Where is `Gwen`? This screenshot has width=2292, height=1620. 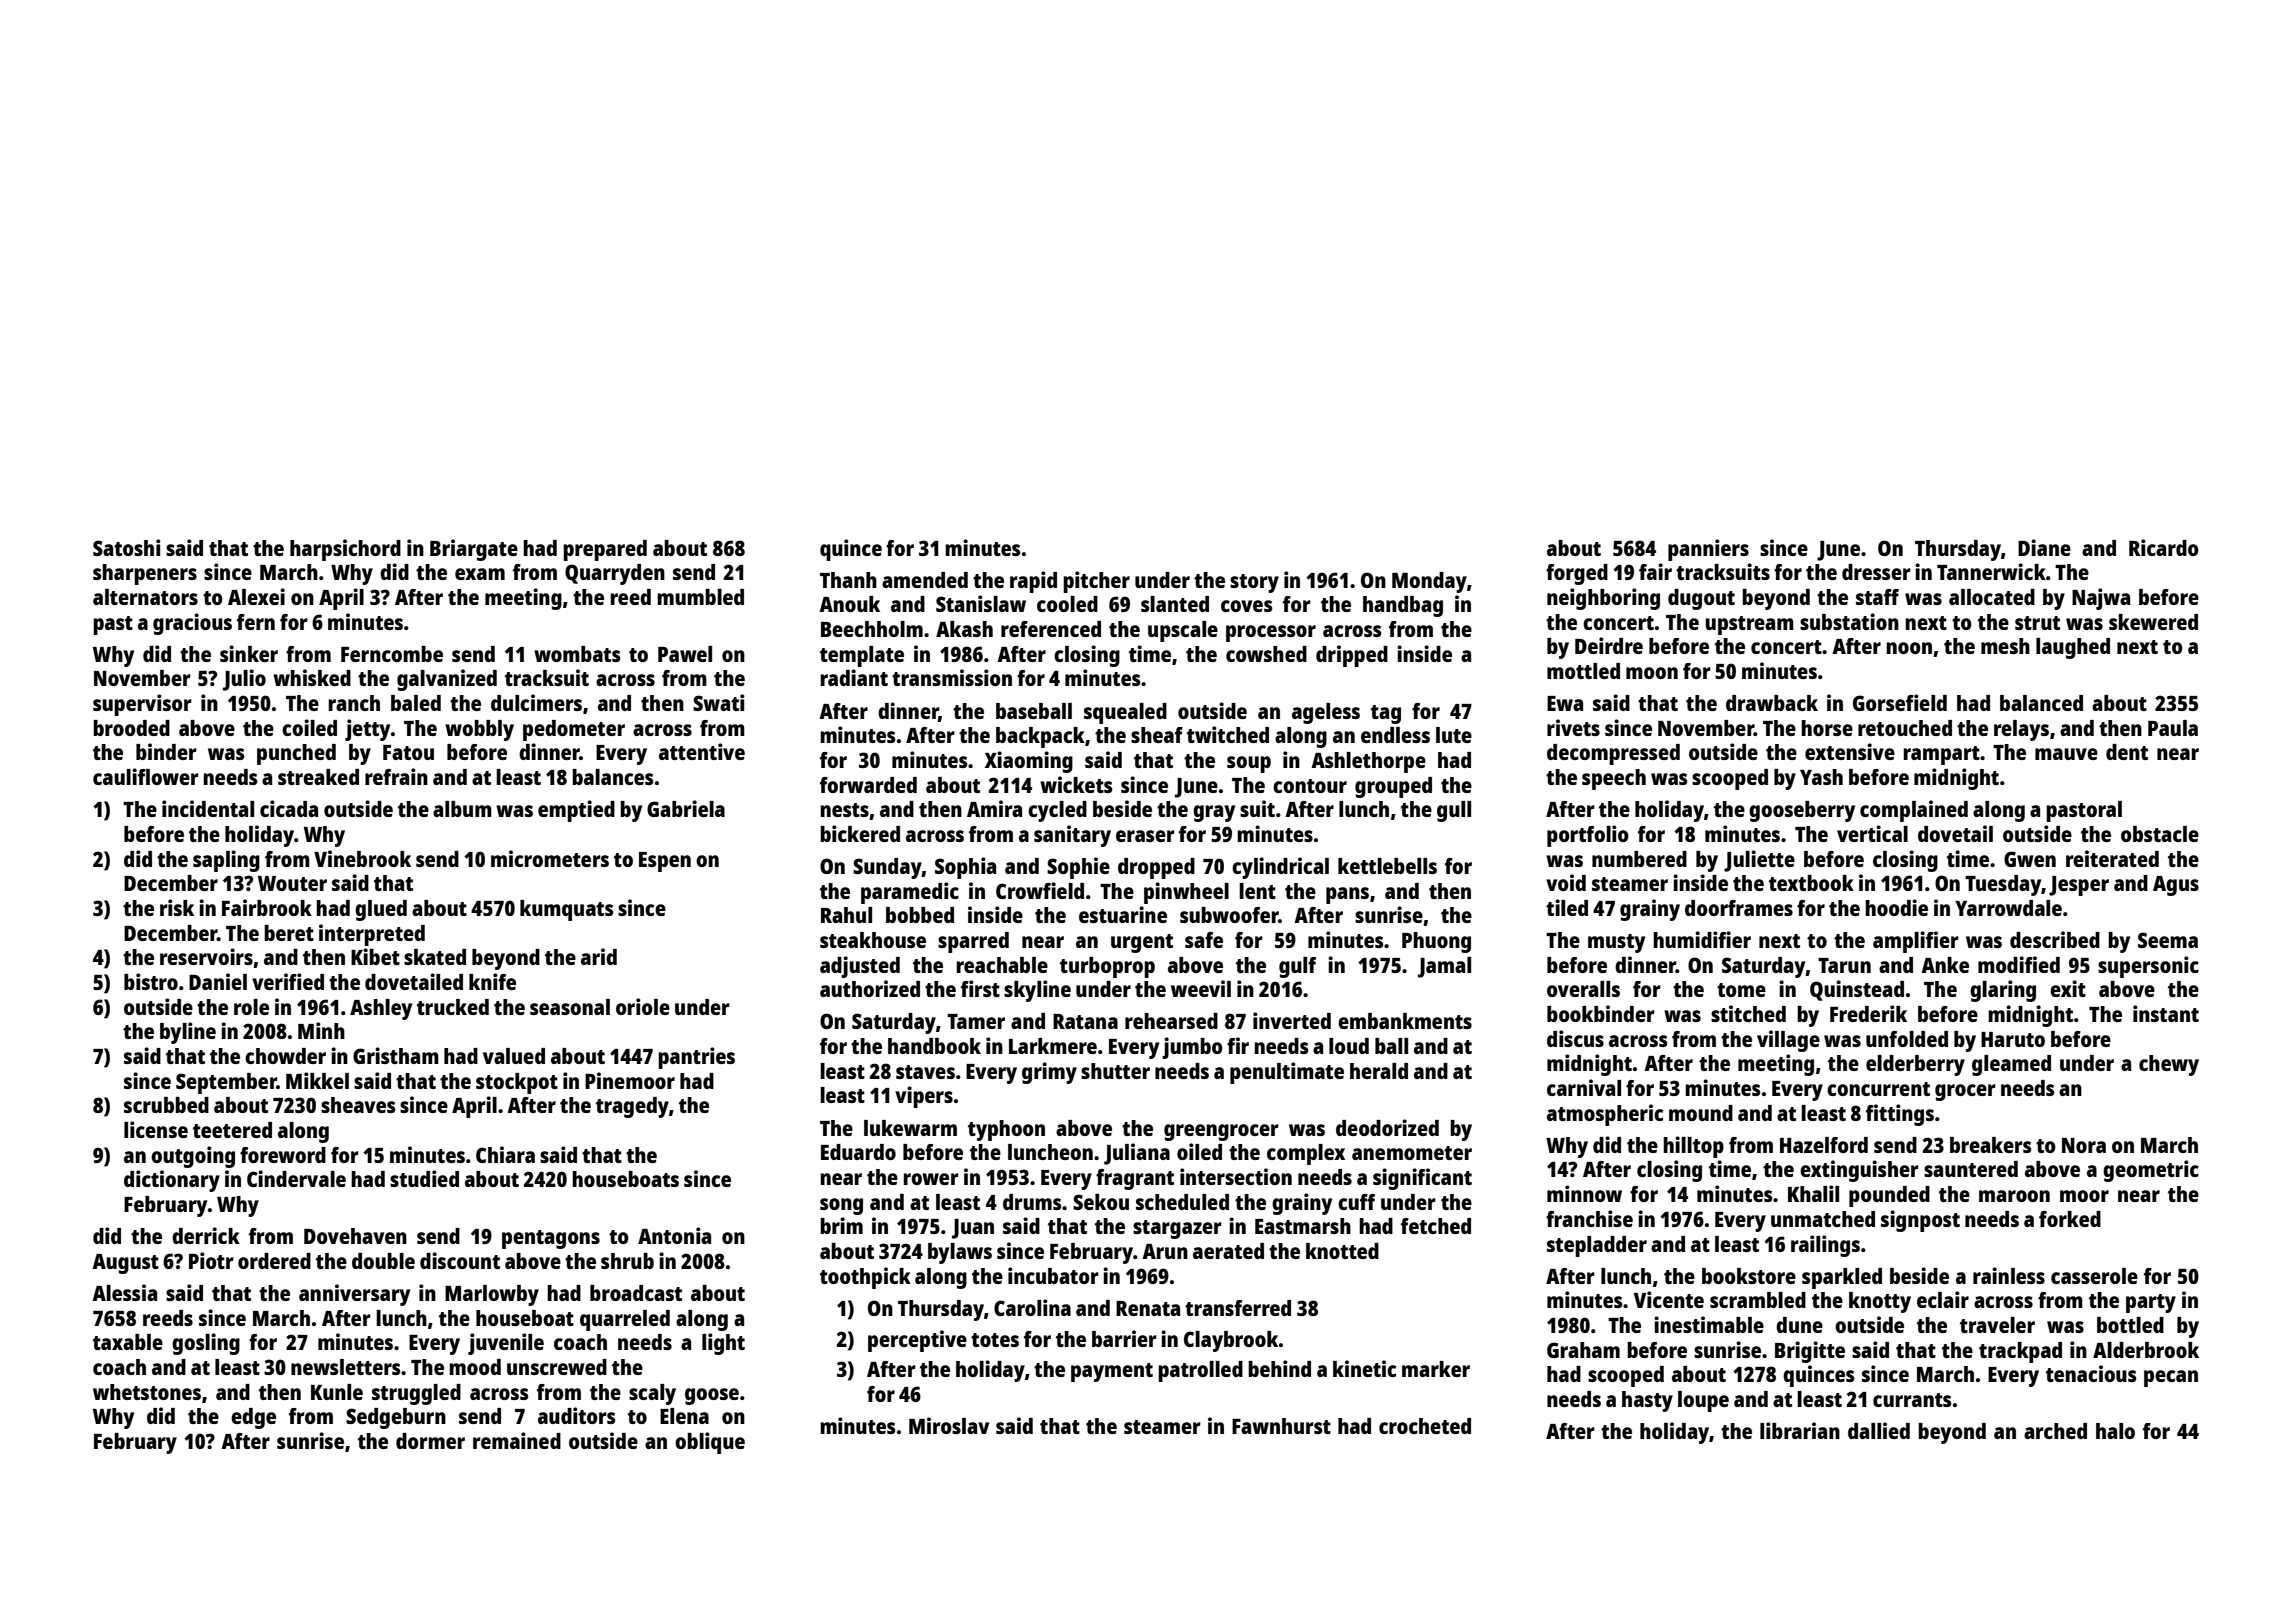 Gwen is located at coordinates (2030, 859).
